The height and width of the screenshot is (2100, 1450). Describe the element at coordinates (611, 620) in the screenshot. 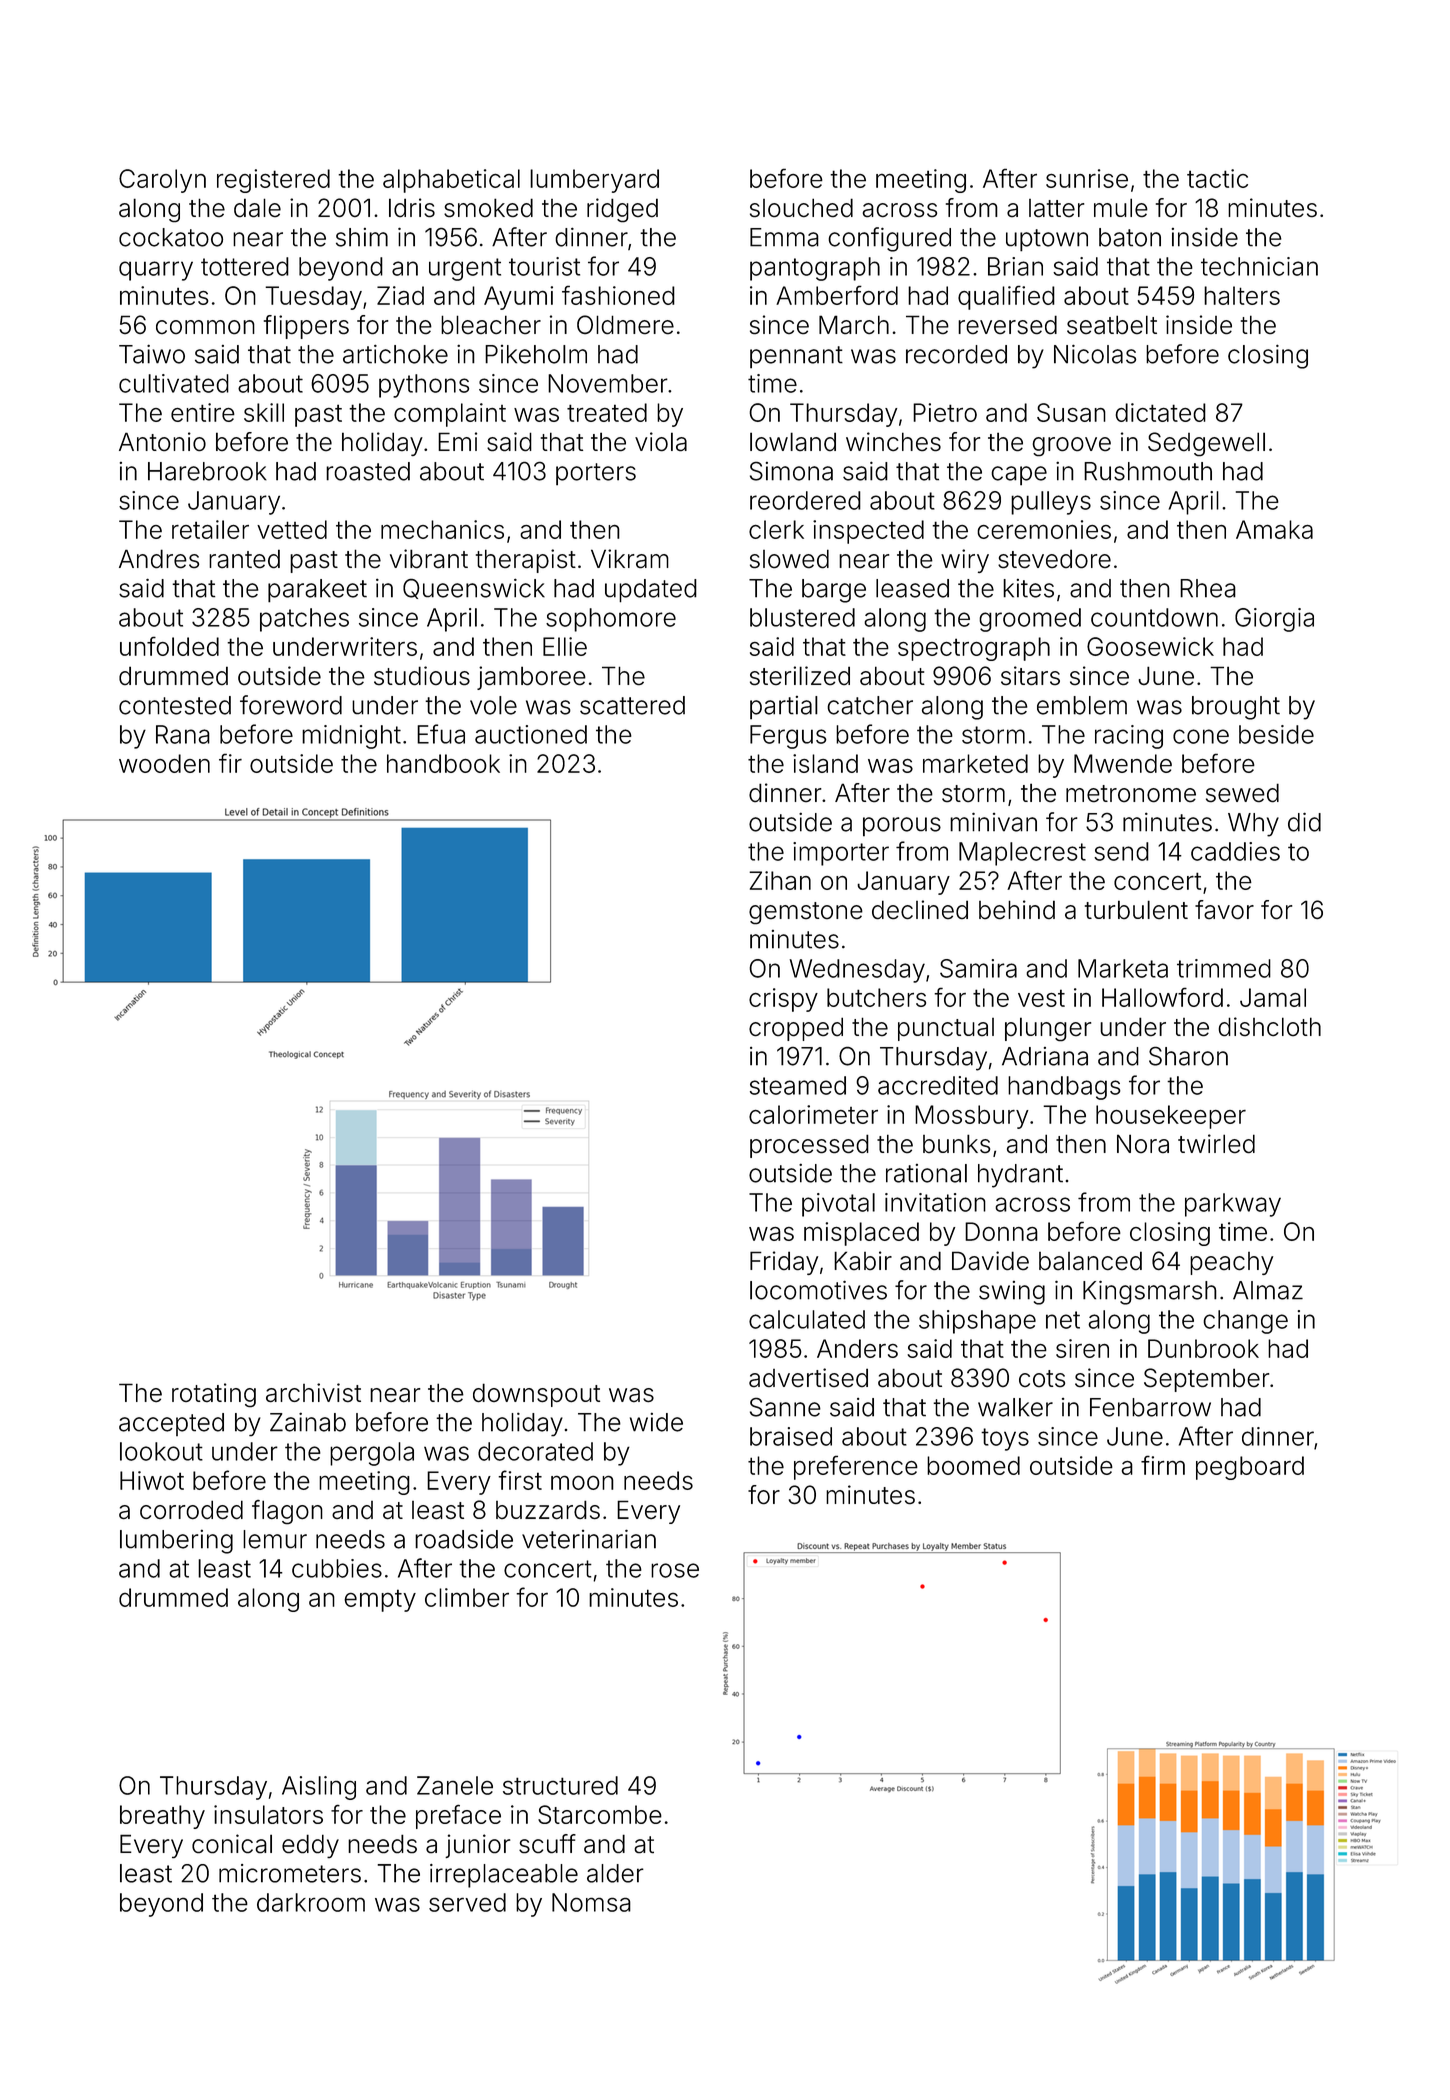

I see `sophomore` at that location.
